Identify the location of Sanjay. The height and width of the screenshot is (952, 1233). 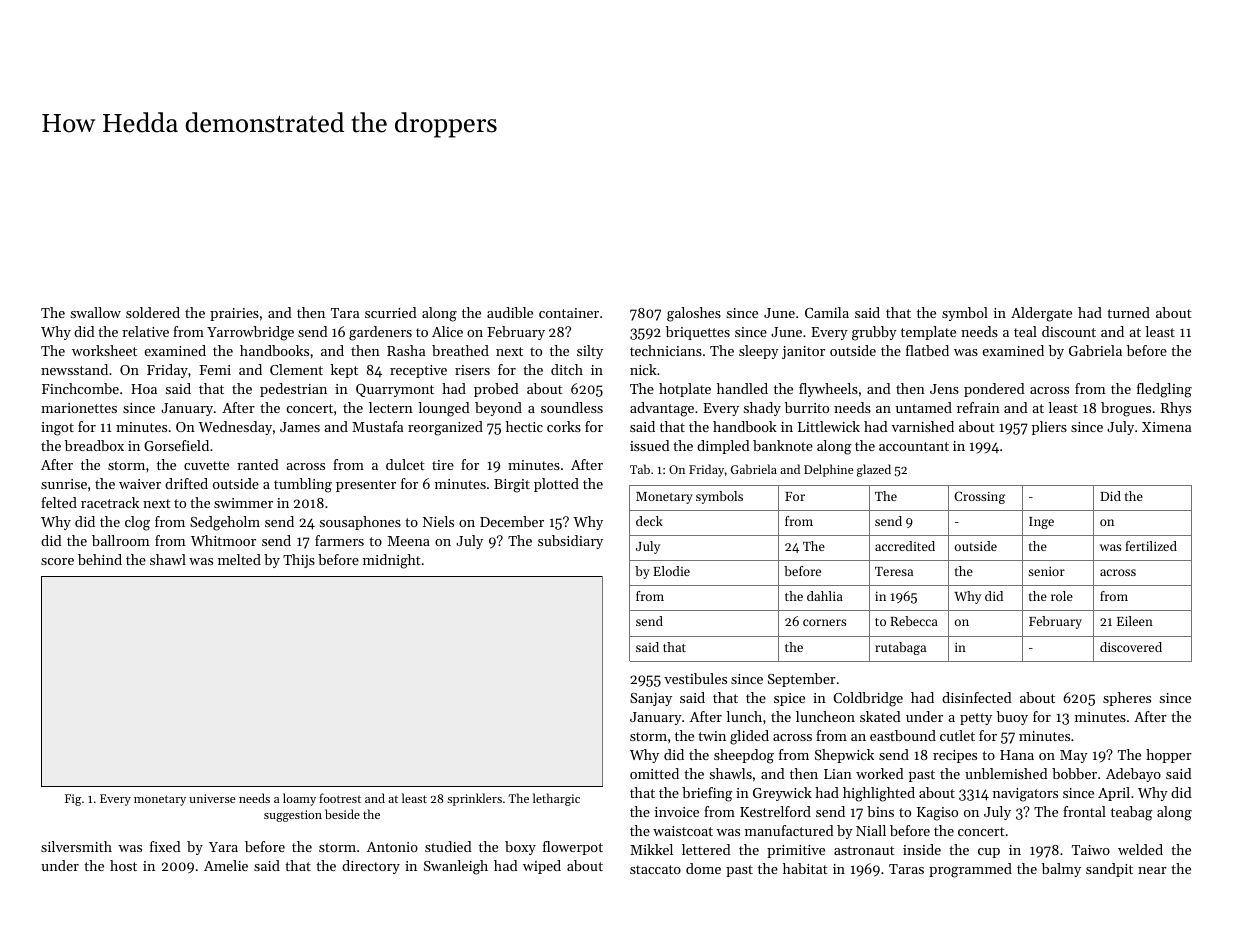
(651, 699).
